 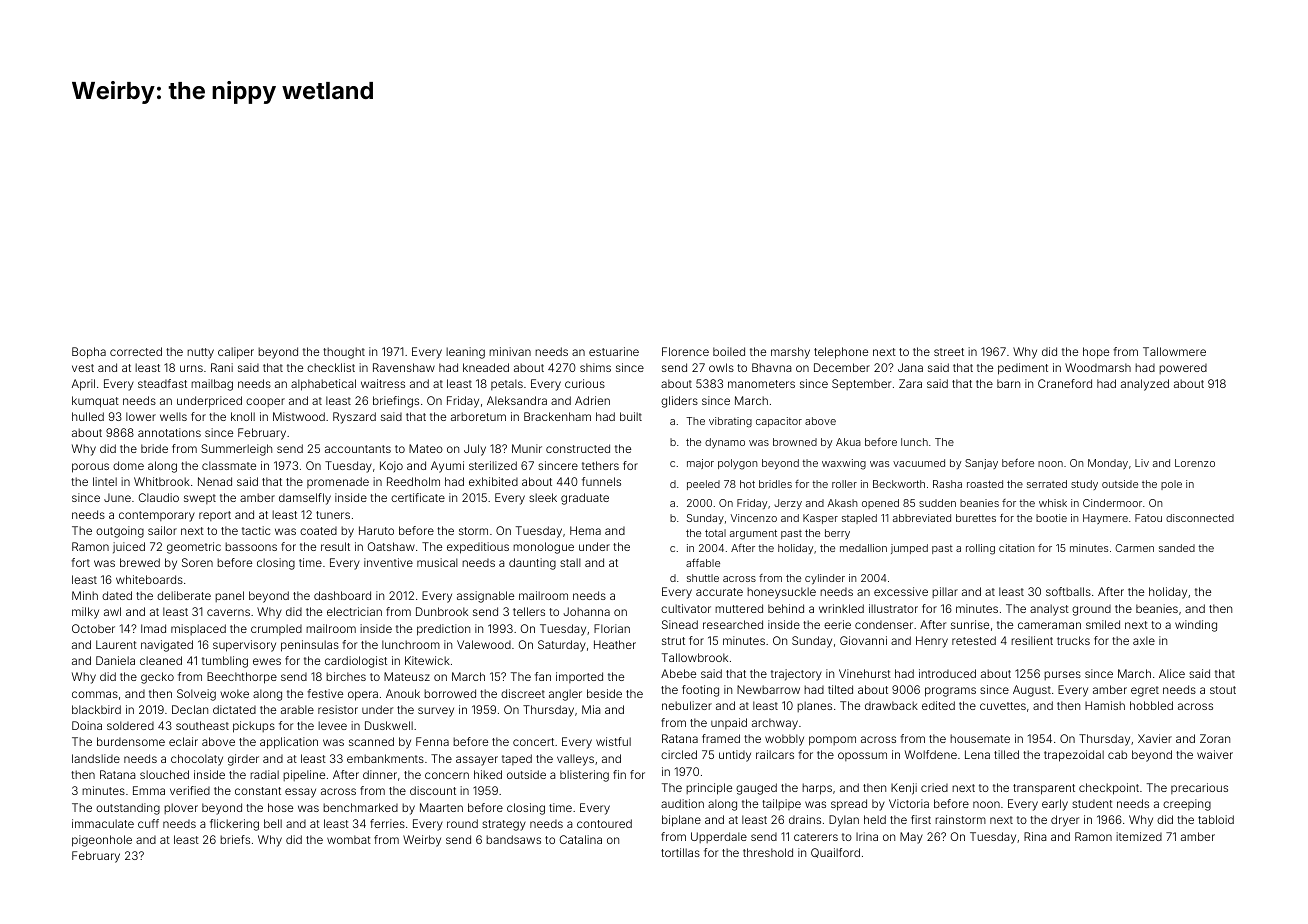 What do you see at coordinates (1051, 518) in the document?
I see `bootie` at bounding box center [1051, 518].
